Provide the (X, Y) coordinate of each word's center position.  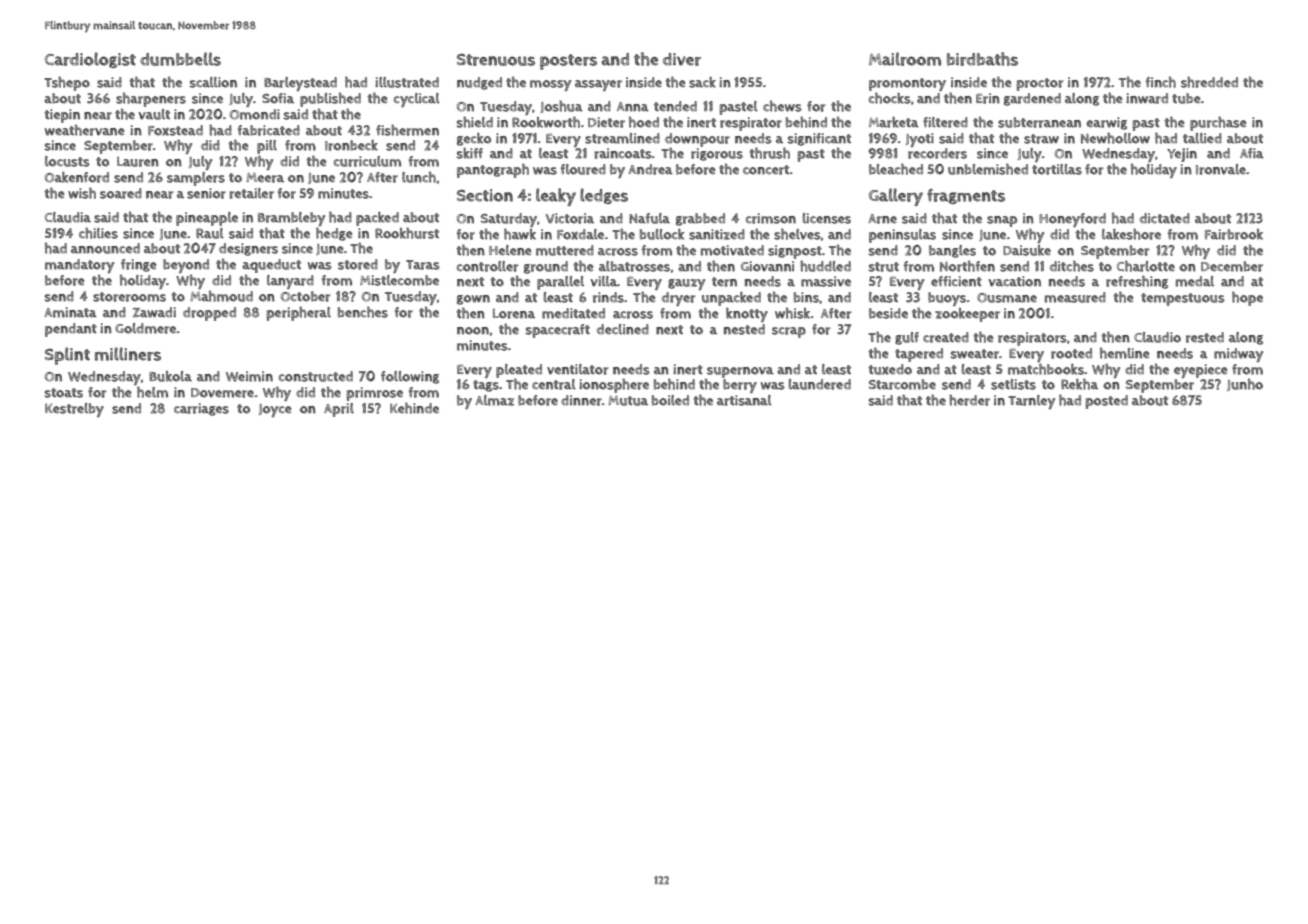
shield (475, 122)
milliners (128, 354)
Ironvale (1221, 169)
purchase (1218, 123)
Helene (510, 250)
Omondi (255, 114)
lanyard (290, 282)
